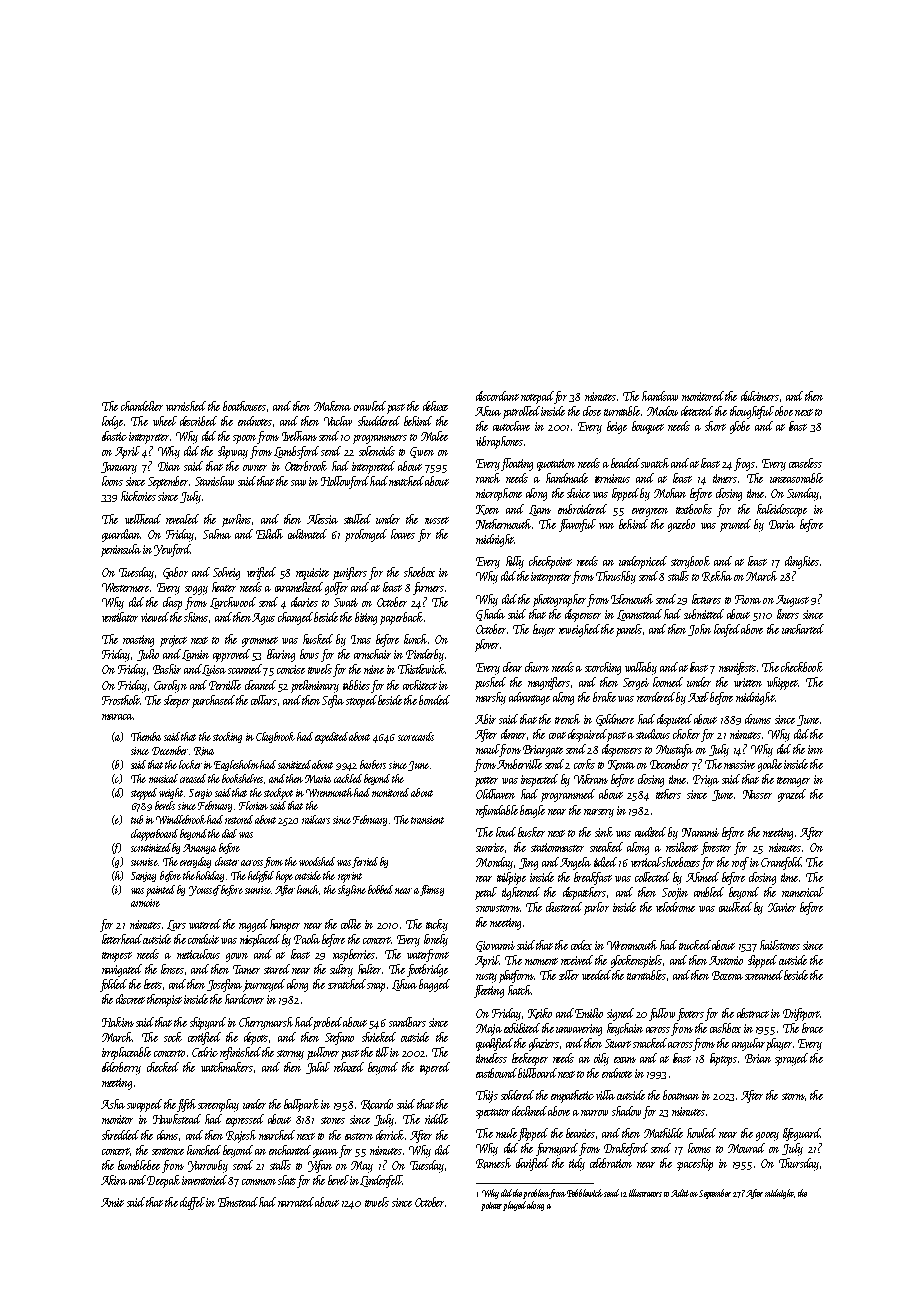 The height and width of the document is (1308, 924). I want to click on narrated, so click(296, 1202).
